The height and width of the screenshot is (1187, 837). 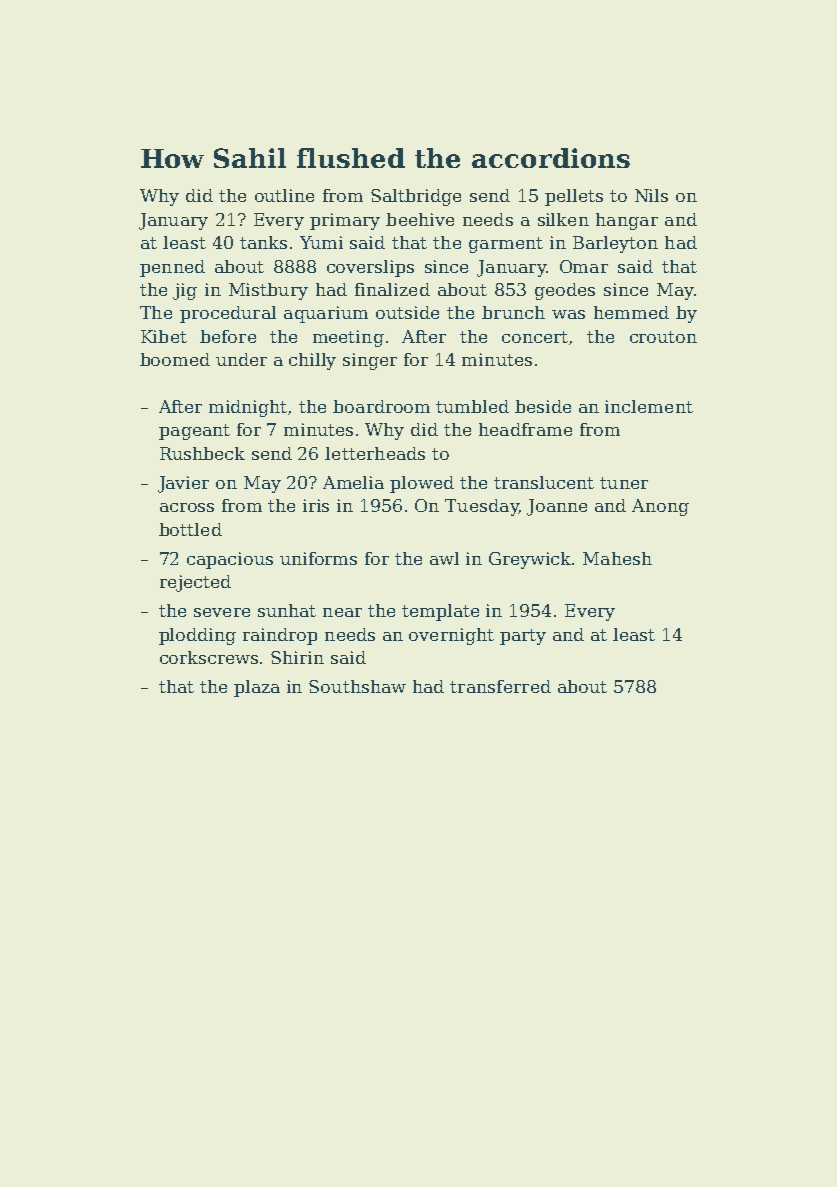 I want to click on bottled, so click(x=190, y=529).
